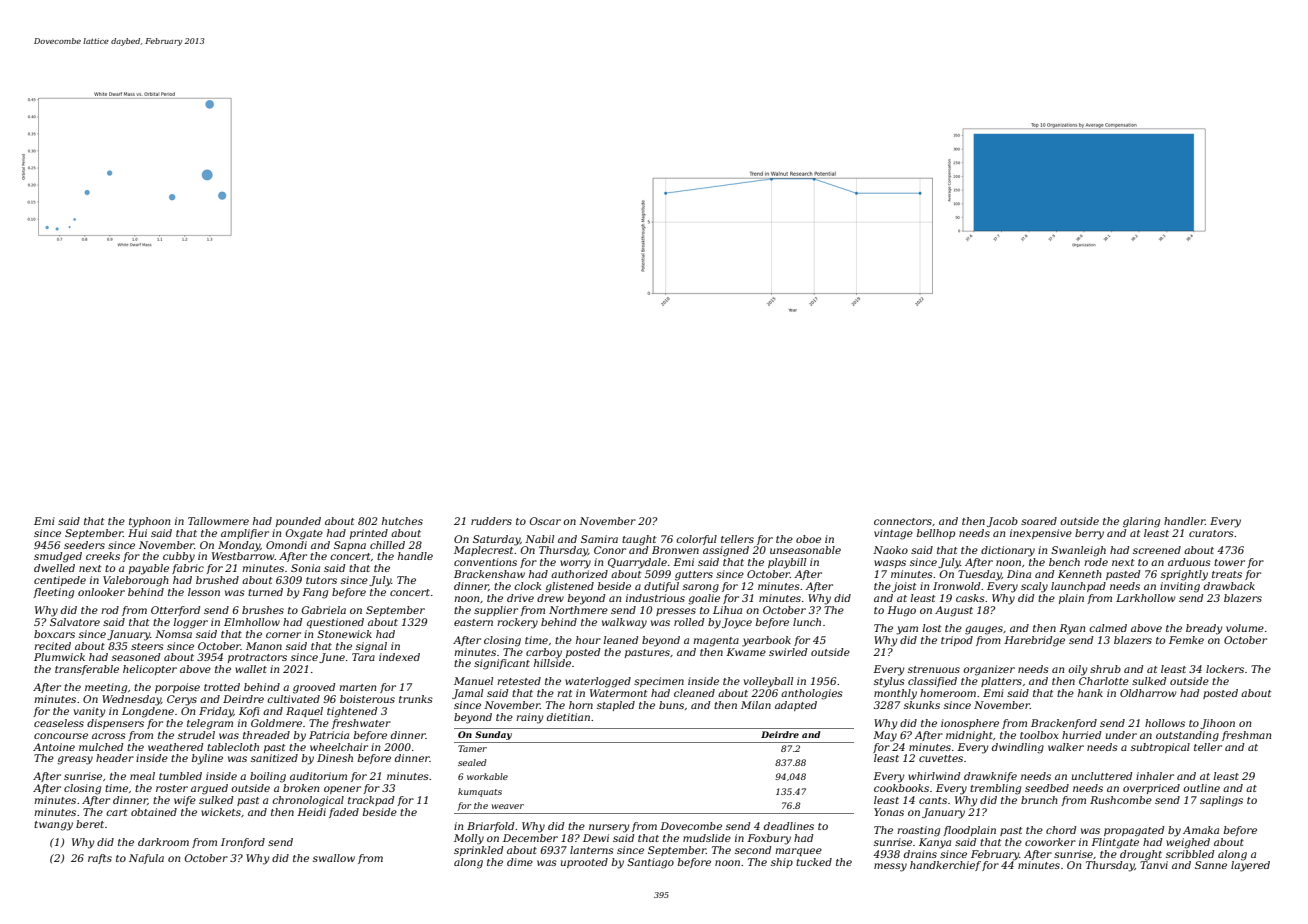 Image resolution: width=1308 pixels, height=924 pixels. What do you see at coordinates (149, 522) in the screenshot?
I see `typhoon` at bounding box center [149, 522].
